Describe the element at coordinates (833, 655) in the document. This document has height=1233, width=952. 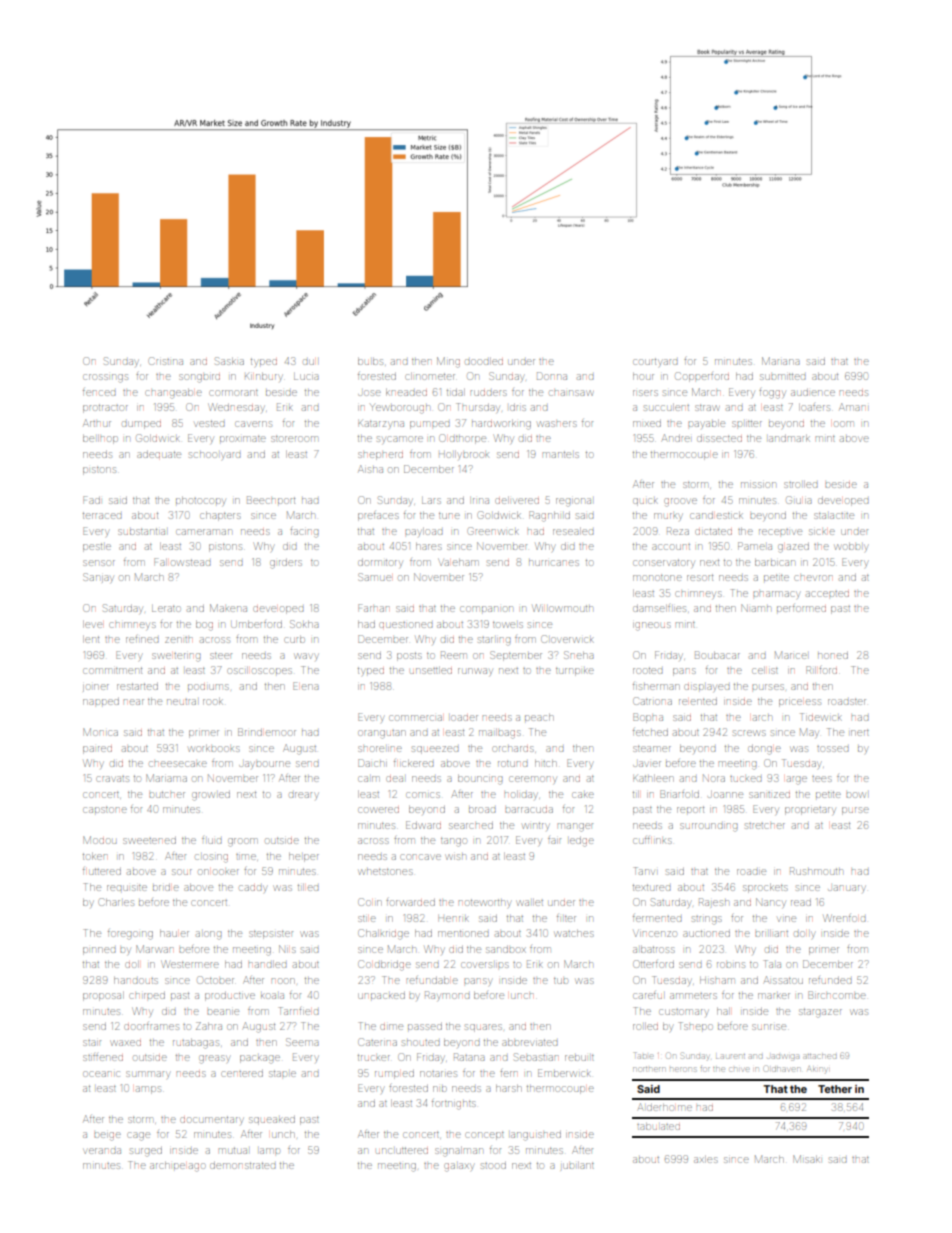
I see `honed` at that location.
